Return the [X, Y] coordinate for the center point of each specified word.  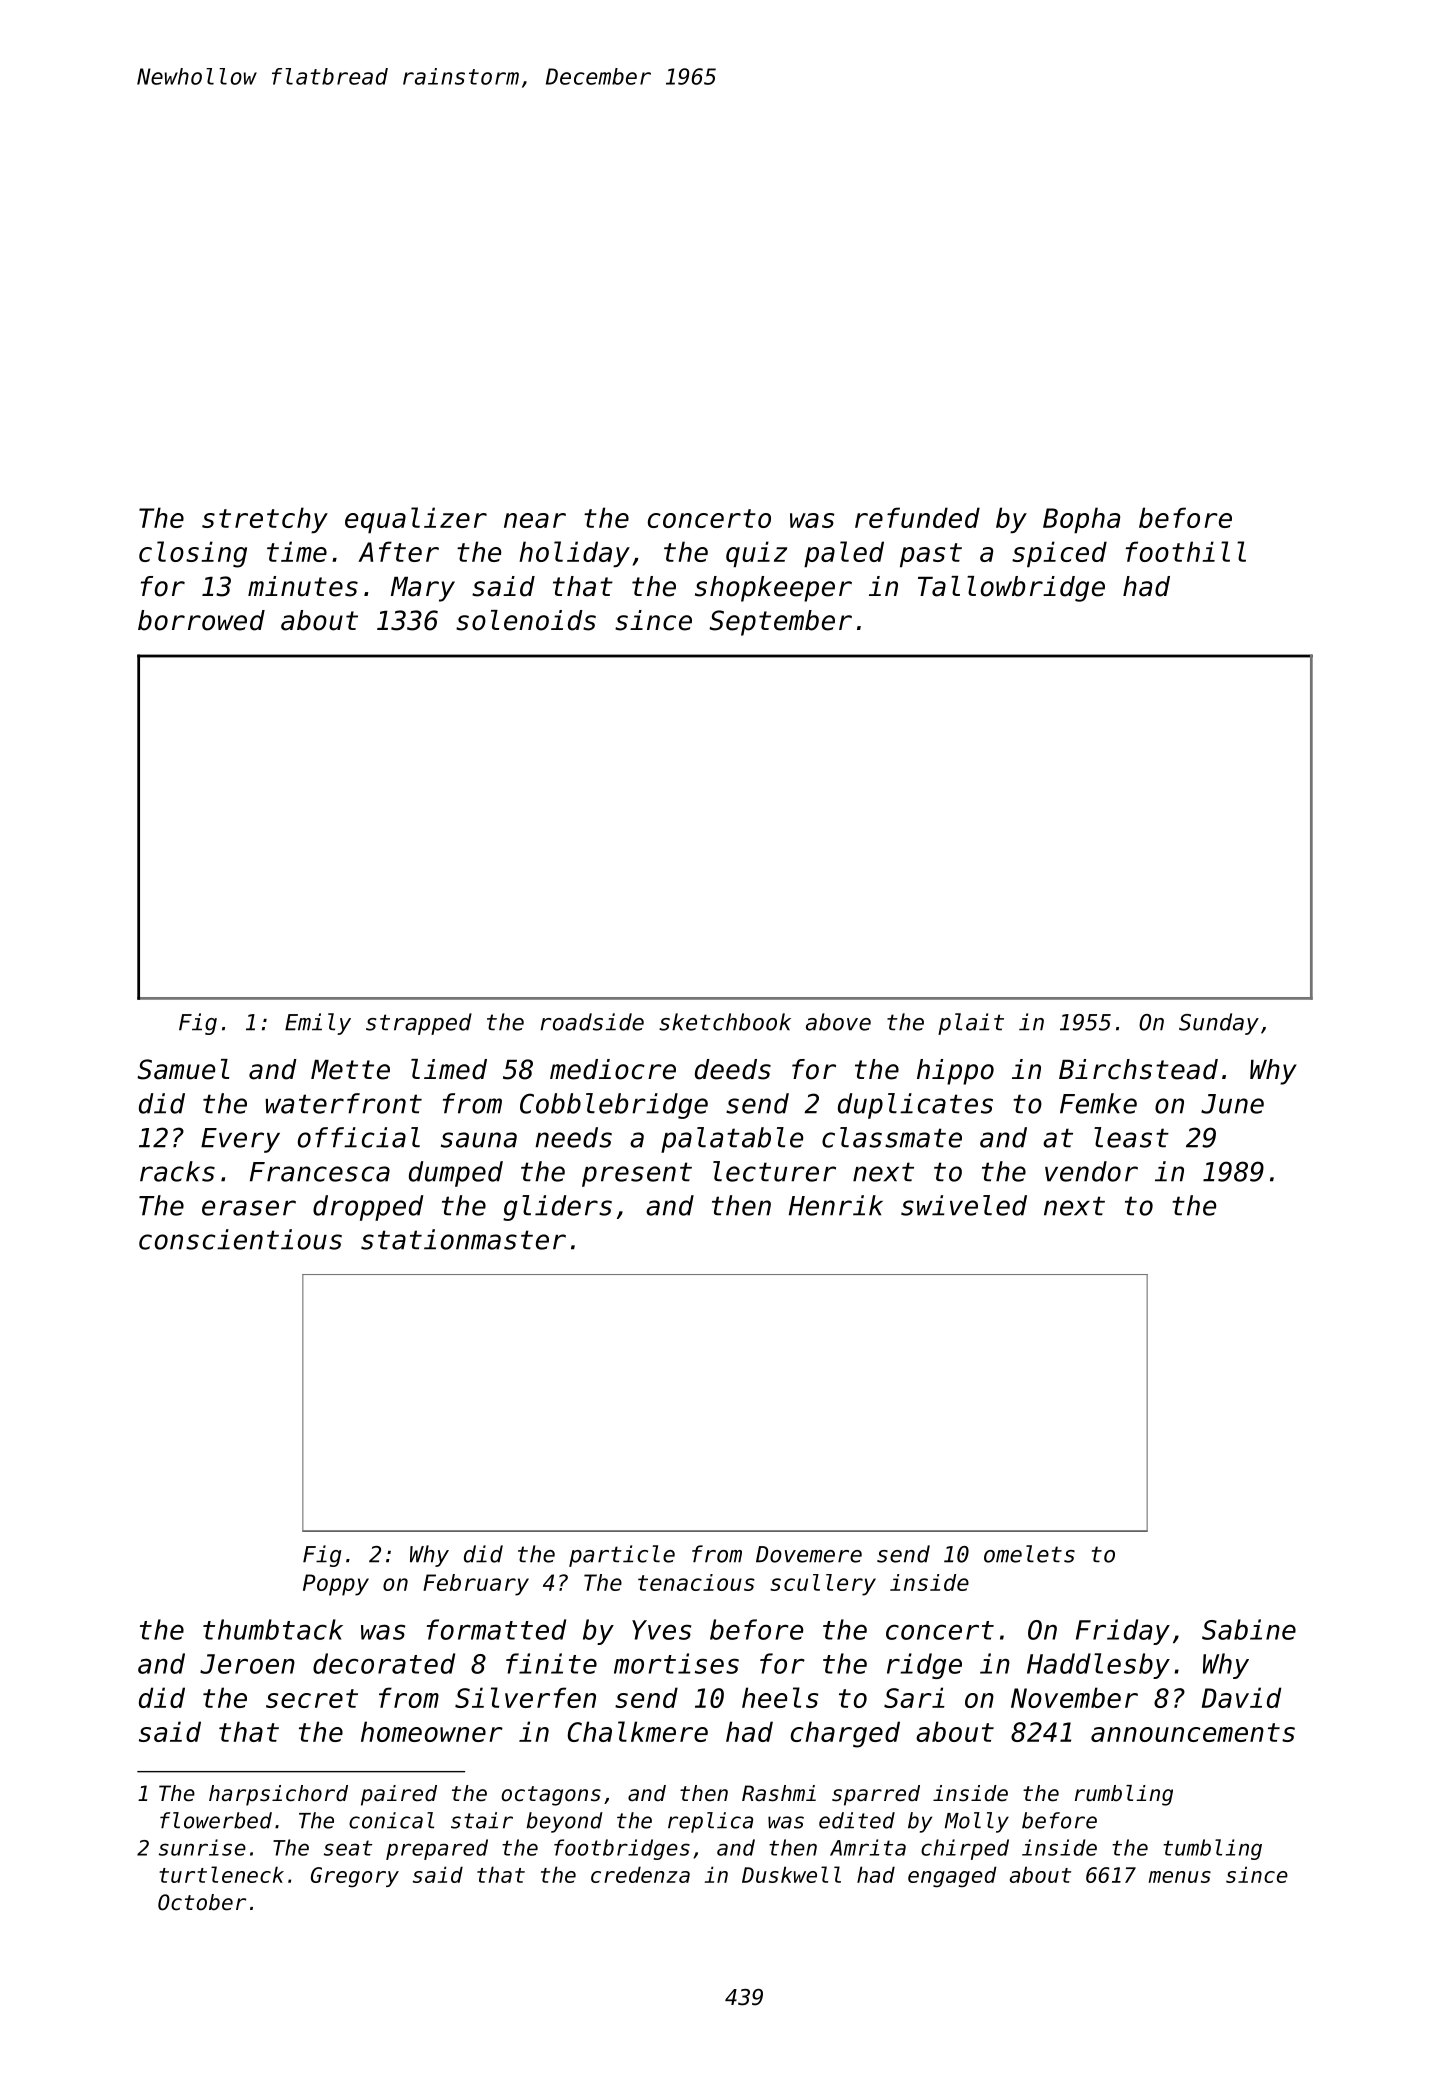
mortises [676, 1663]
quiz [756, 554]
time [297, 551]
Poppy [336, 1585]
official [359, 1137]
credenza [640, 1874]
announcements [1193, 1732]
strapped [419, 1024]
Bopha [1081, 520]
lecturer [774, 1171]
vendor [1091, 1171]
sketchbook [725, 1022]
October [202, 1902]
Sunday [1219, 1024]
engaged [952, 1877]
